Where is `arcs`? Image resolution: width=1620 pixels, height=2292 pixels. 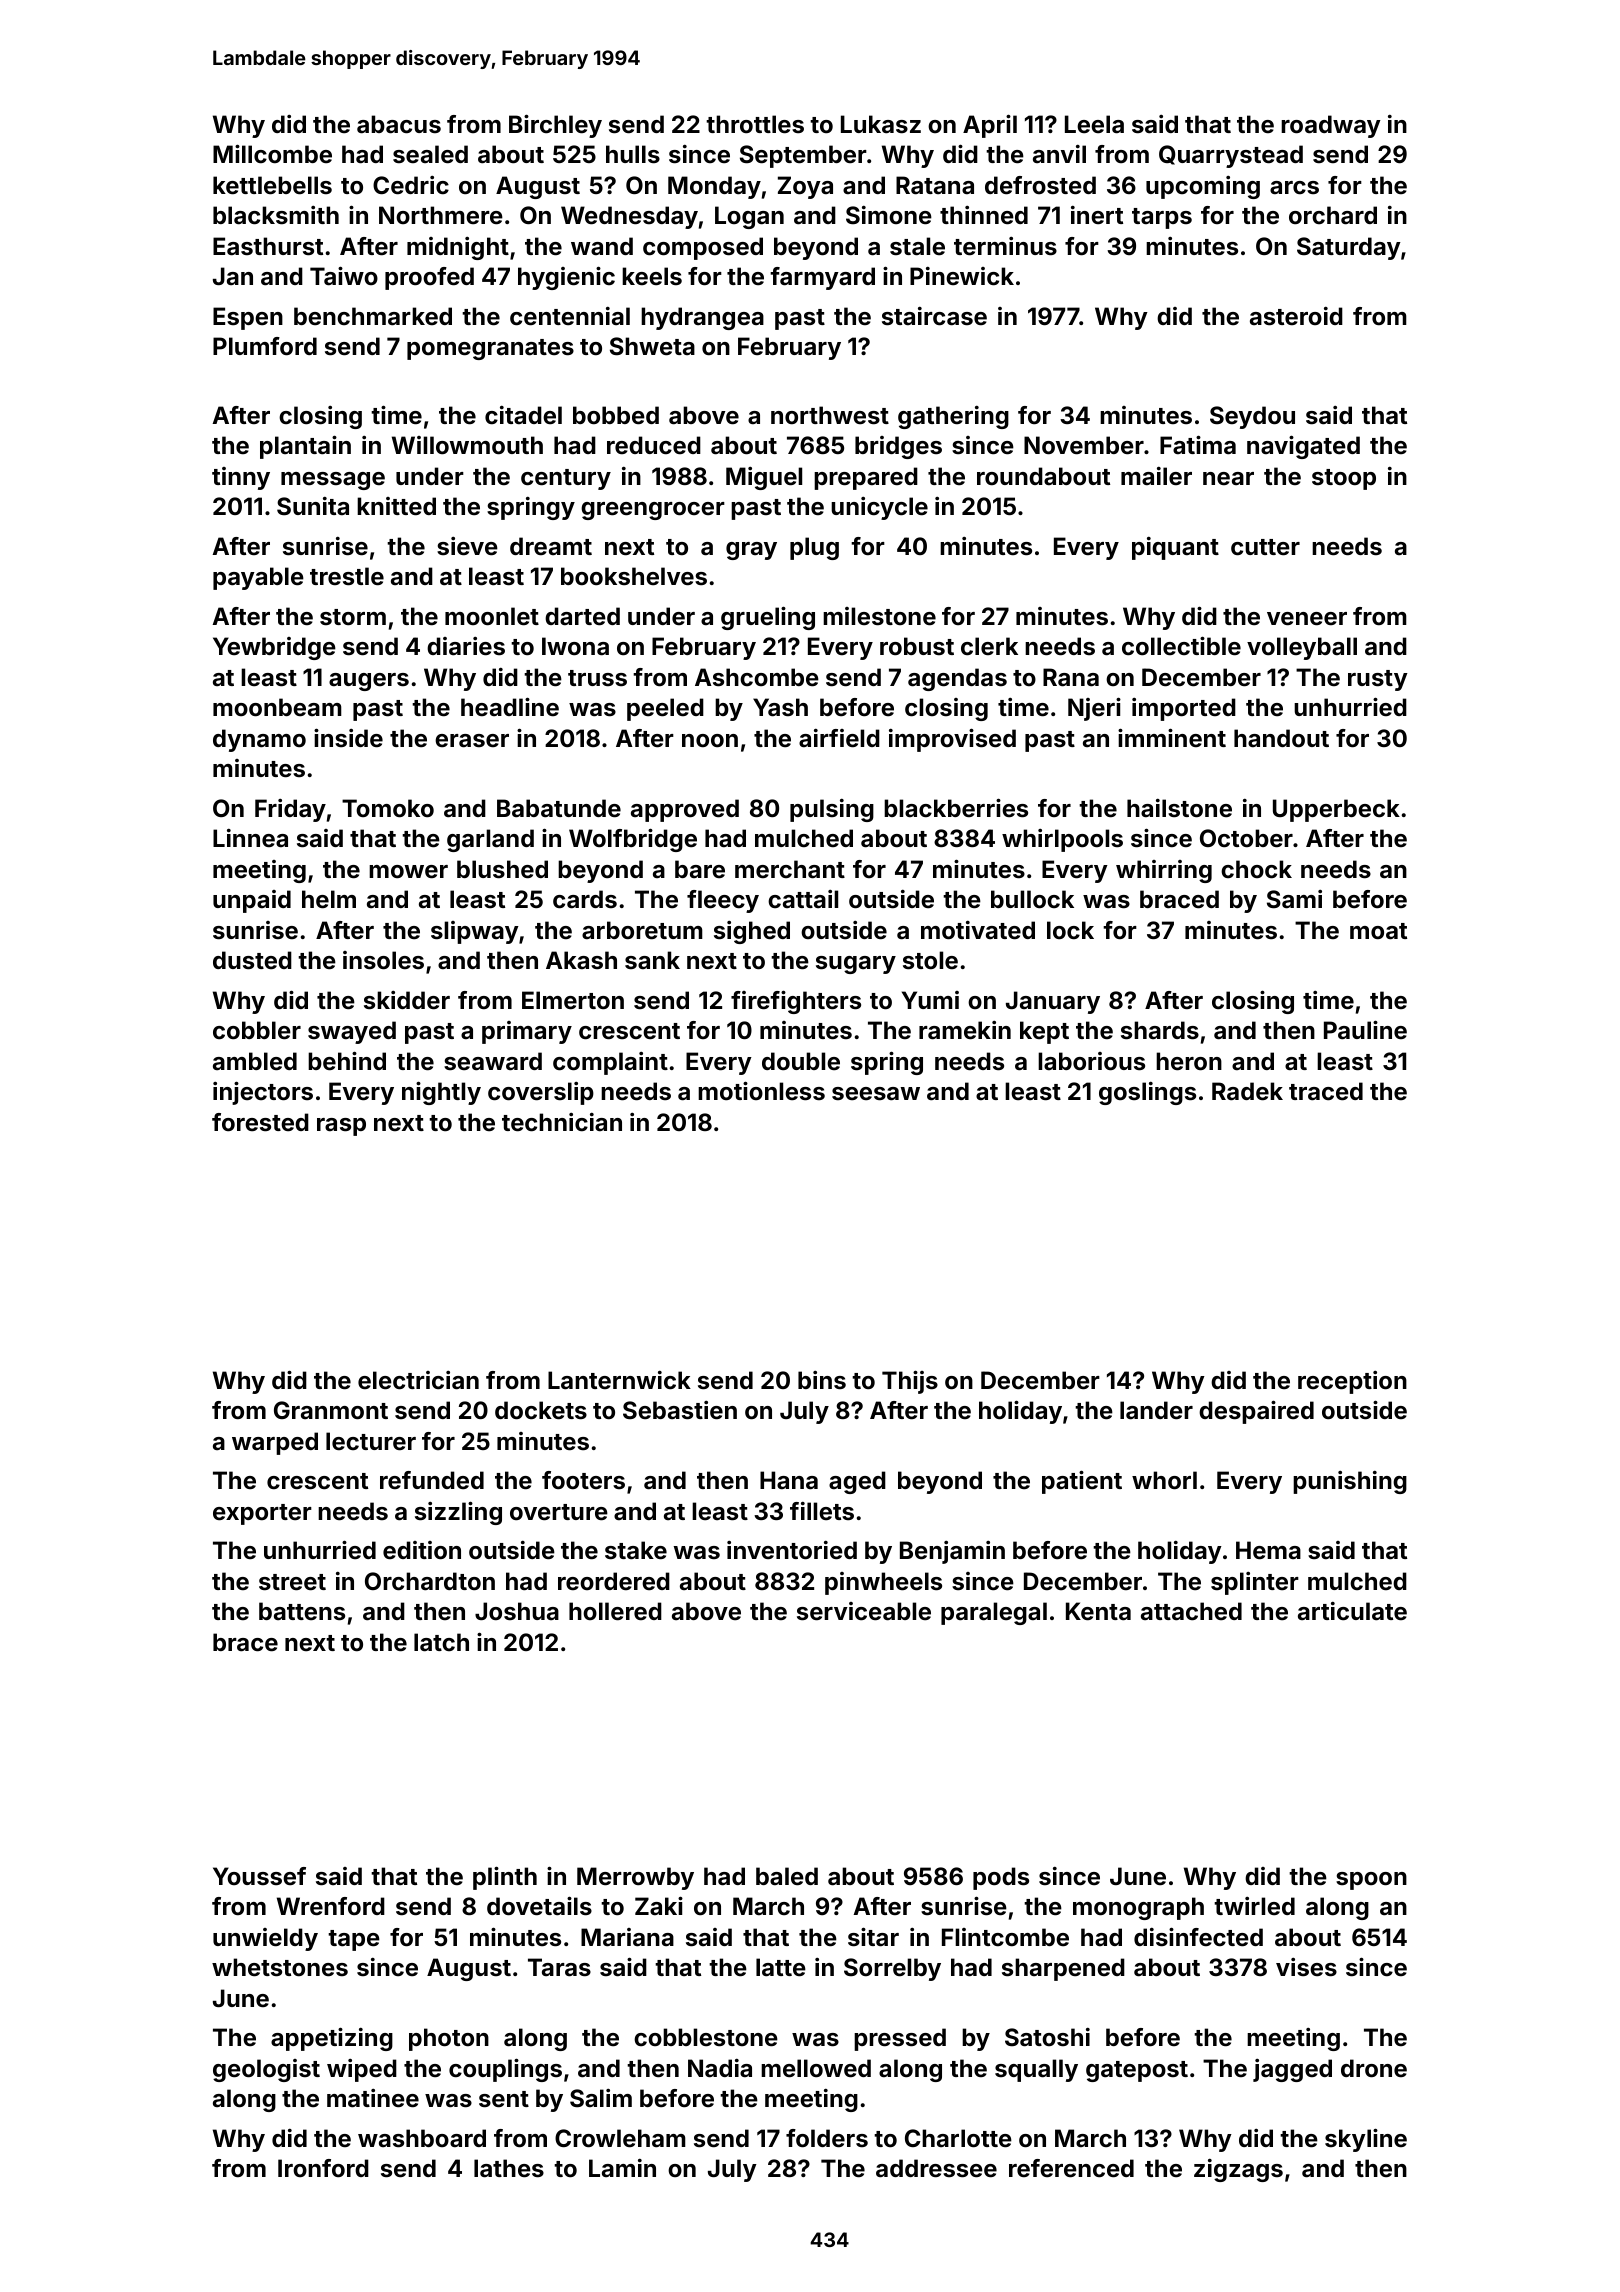 arcs is located at coordinates (1294, 188).
